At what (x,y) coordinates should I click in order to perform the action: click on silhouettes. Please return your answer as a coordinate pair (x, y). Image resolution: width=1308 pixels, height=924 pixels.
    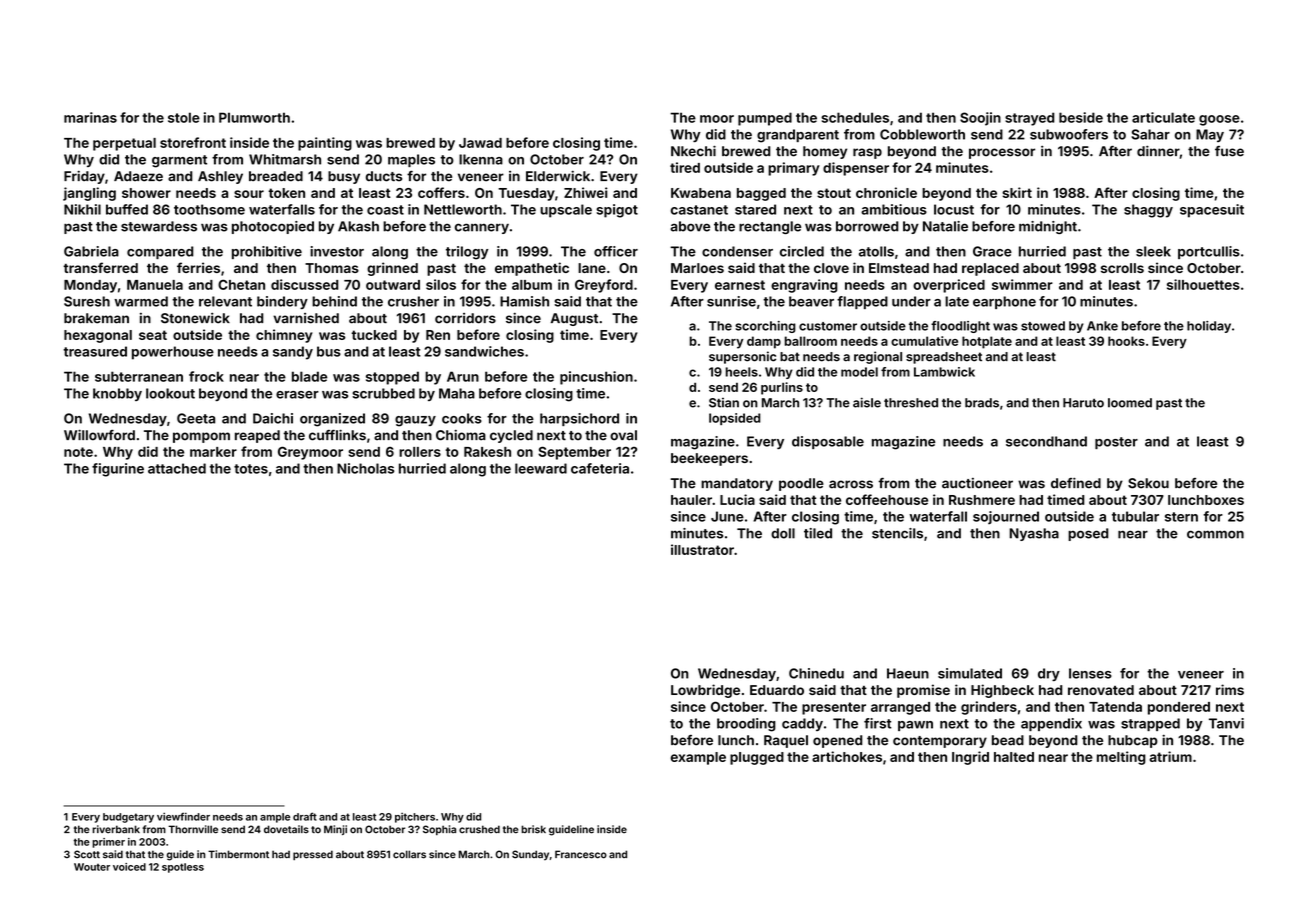
    Looking at the image, I should click on (1203, 284).
